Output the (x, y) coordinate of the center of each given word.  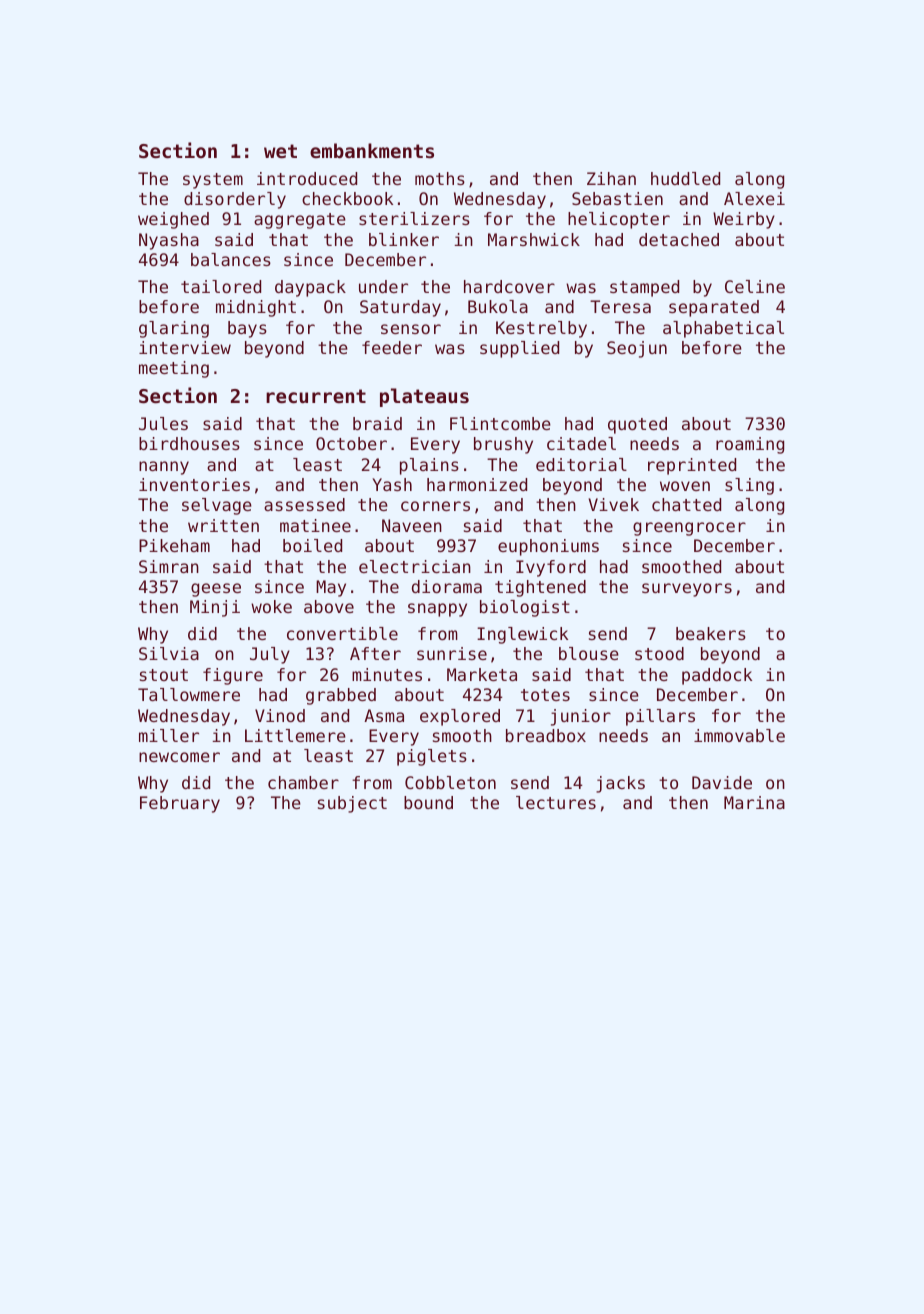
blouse (589, 653)
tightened (540, 588)
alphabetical (723, 329)
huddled (685, 178)
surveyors (687, 590)
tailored (221, 286)
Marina (754, 802)
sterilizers (414, 218)
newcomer (179, 757)
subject (352, 804)
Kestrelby (541, 329)
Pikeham (174, 545)
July (270, 655)
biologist (525, 608)
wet (280, 151)
